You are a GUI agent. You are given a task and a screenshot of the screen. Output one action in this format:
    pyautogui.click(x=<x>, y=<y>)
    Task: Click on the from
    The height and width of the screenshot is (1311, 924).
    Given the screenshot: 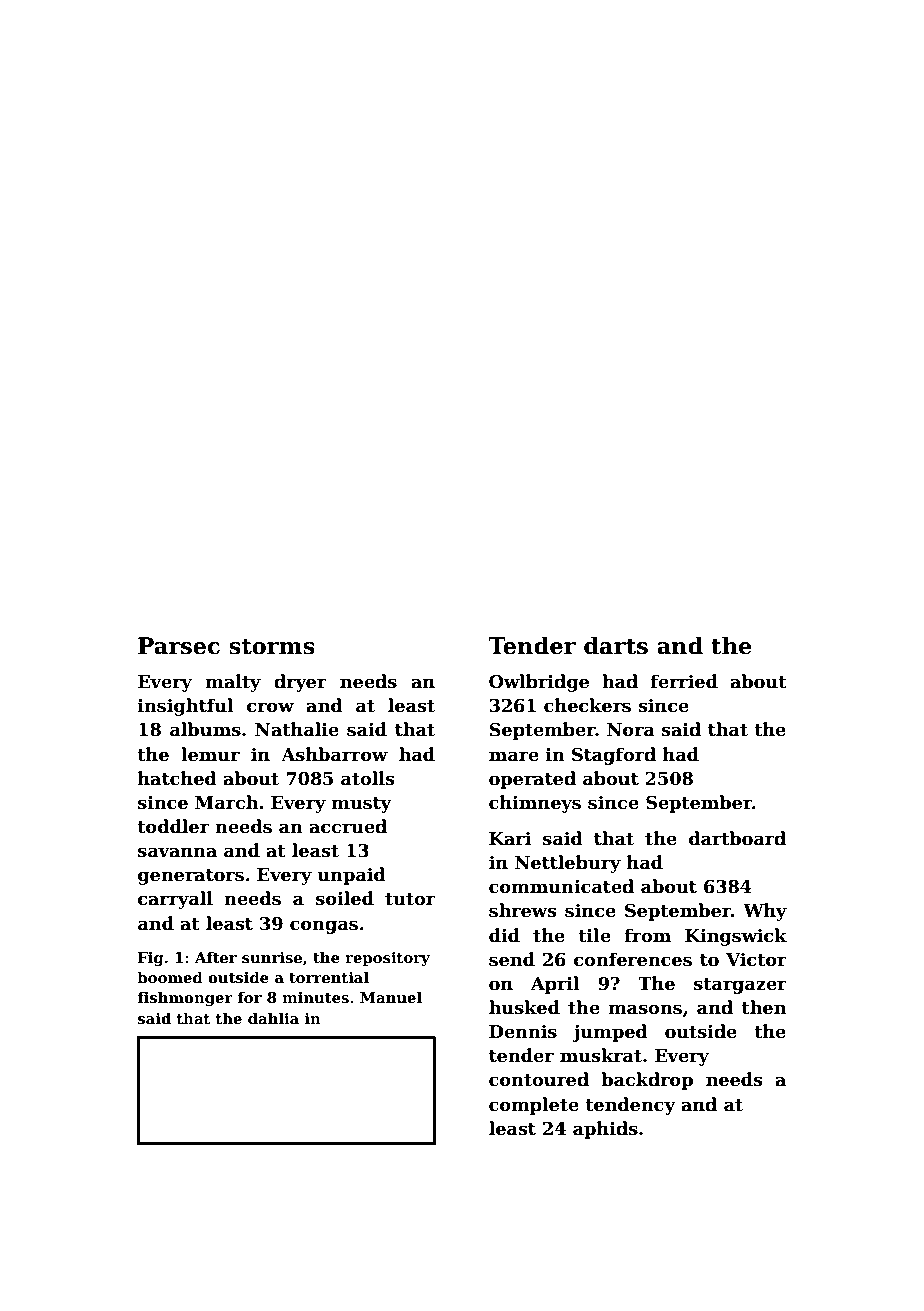 What is the action you would take?
    pyautogui.click(x=648, y=935)
